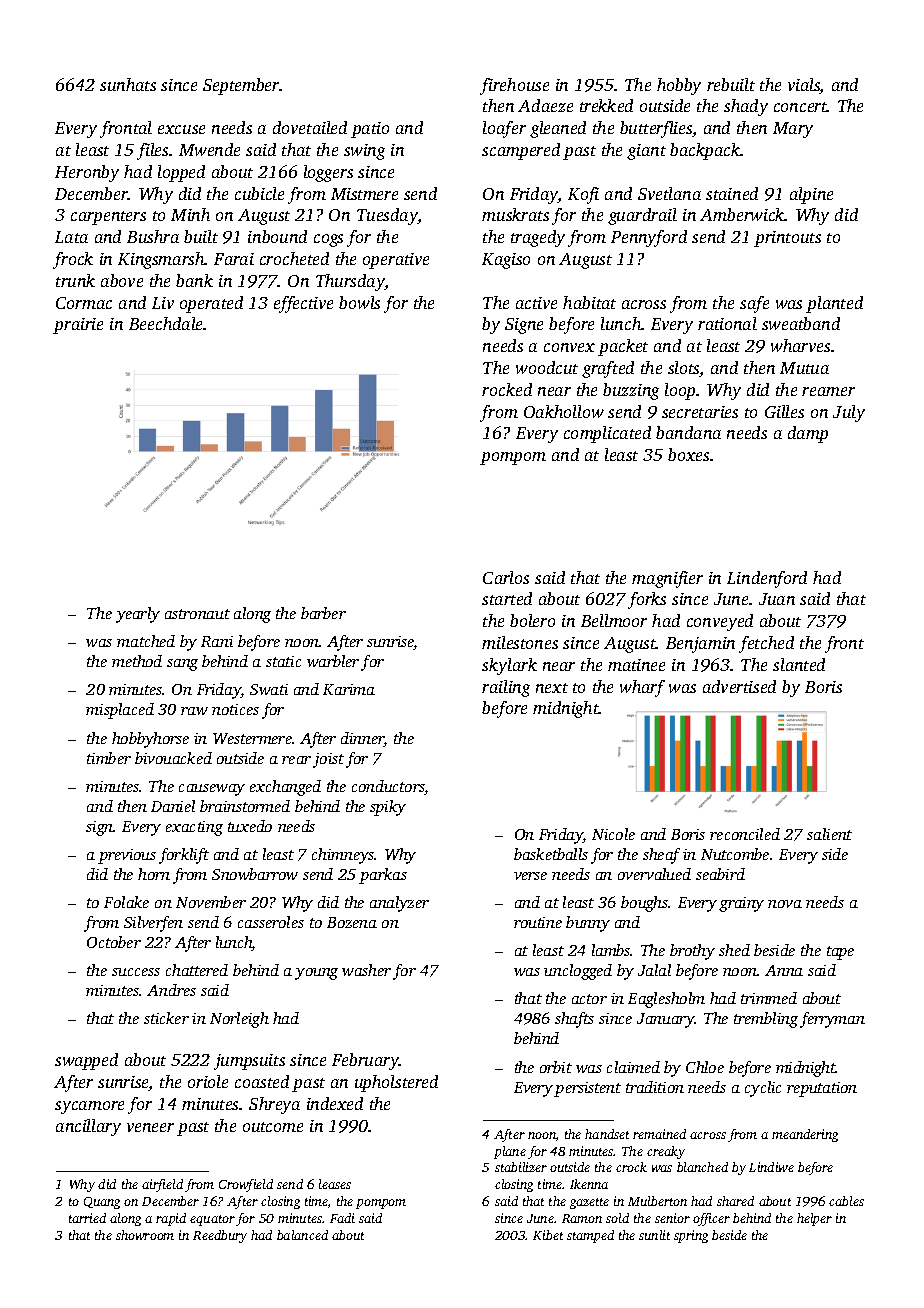 The height and width of the screenshot is (1308, 924). I want to click on boxes, so click(688, 454).
